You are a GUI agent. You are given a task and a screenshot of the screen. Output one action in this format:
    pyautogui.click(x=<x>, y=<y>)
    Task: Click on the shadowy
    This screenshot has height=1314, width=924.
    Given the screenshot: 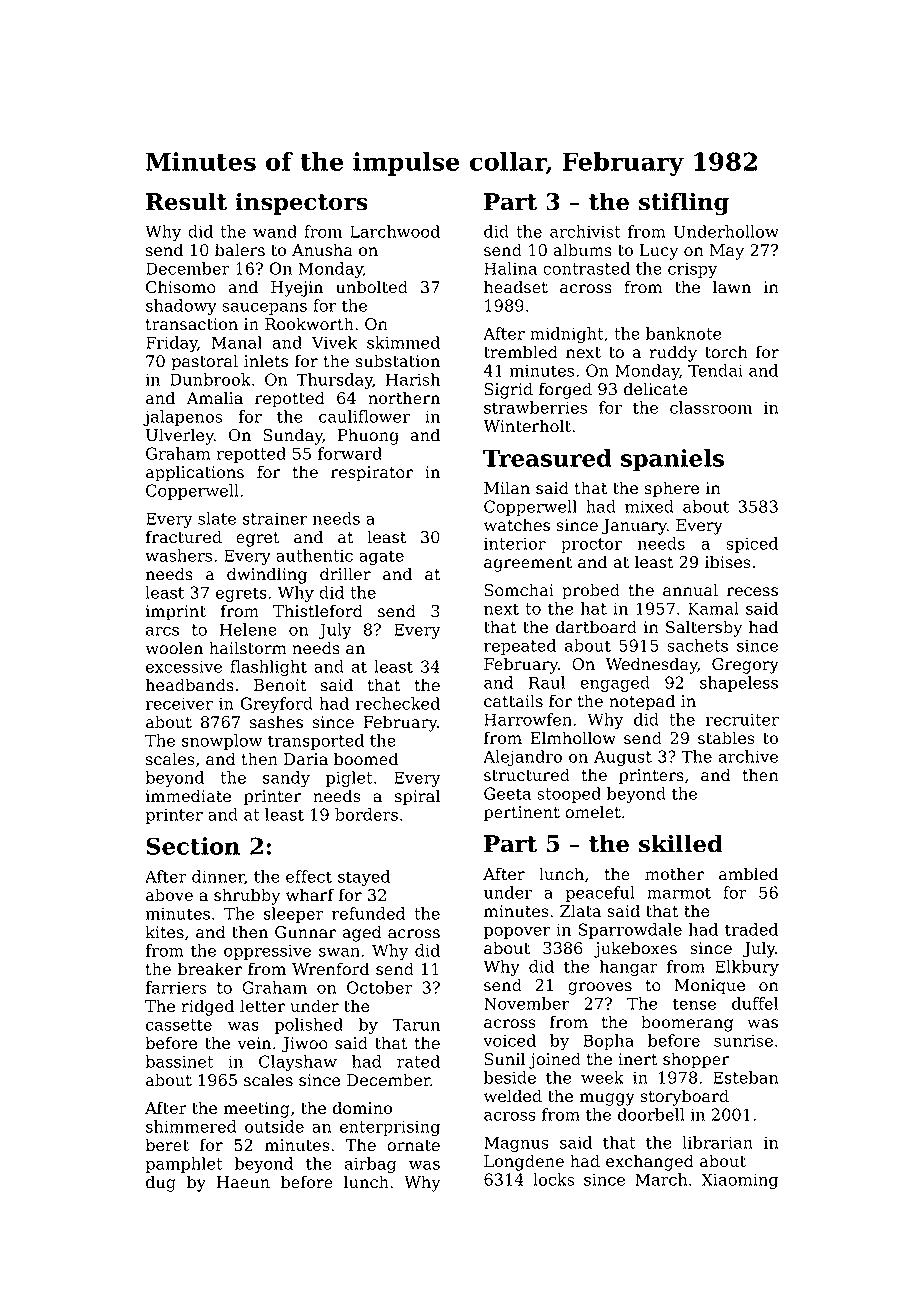 What is the action you would take?
    pyautogui.click(x=181, y=307)
